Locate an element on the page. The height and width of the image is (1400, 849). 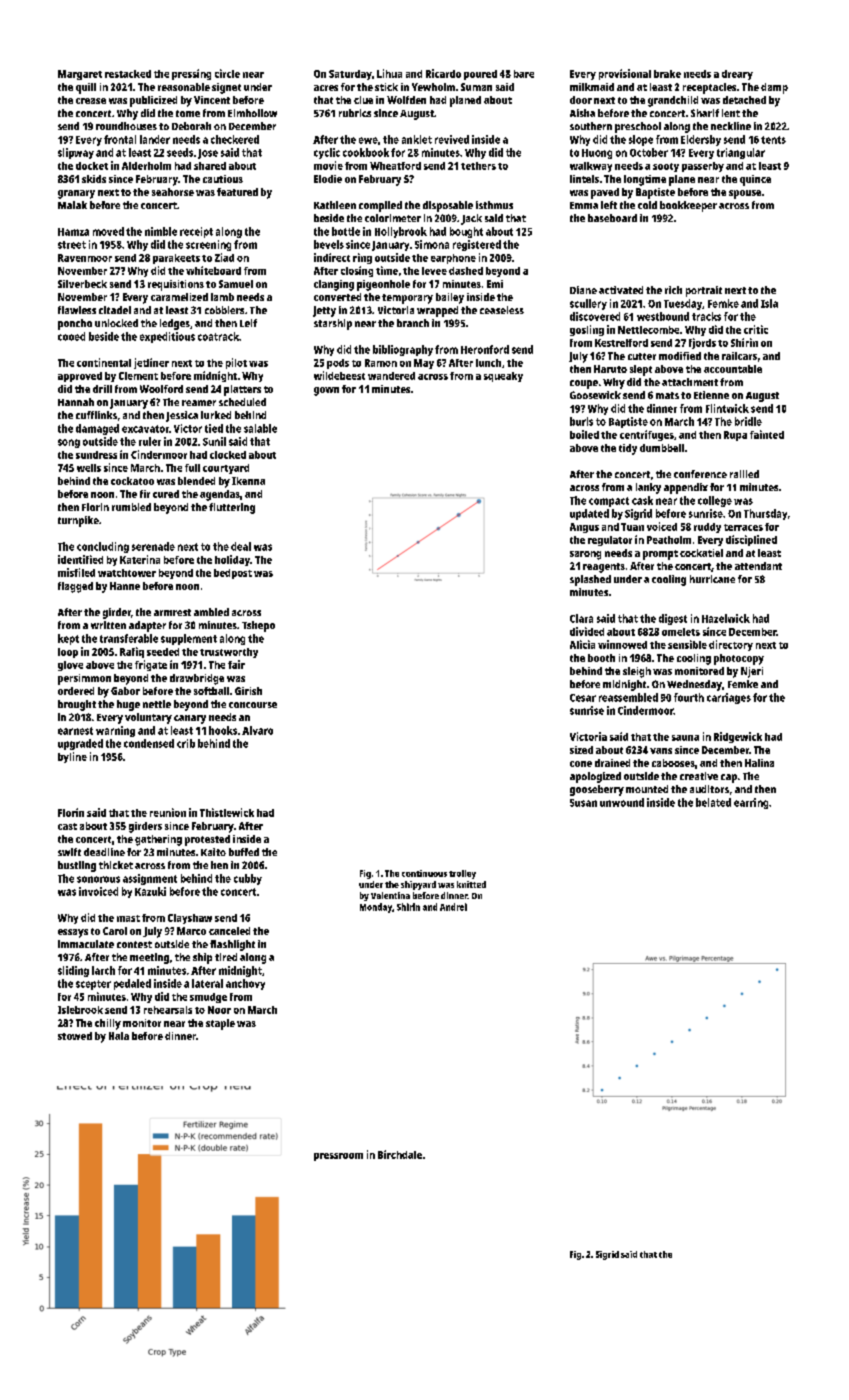
Hazelwick is located at coordinates (726, 618).
